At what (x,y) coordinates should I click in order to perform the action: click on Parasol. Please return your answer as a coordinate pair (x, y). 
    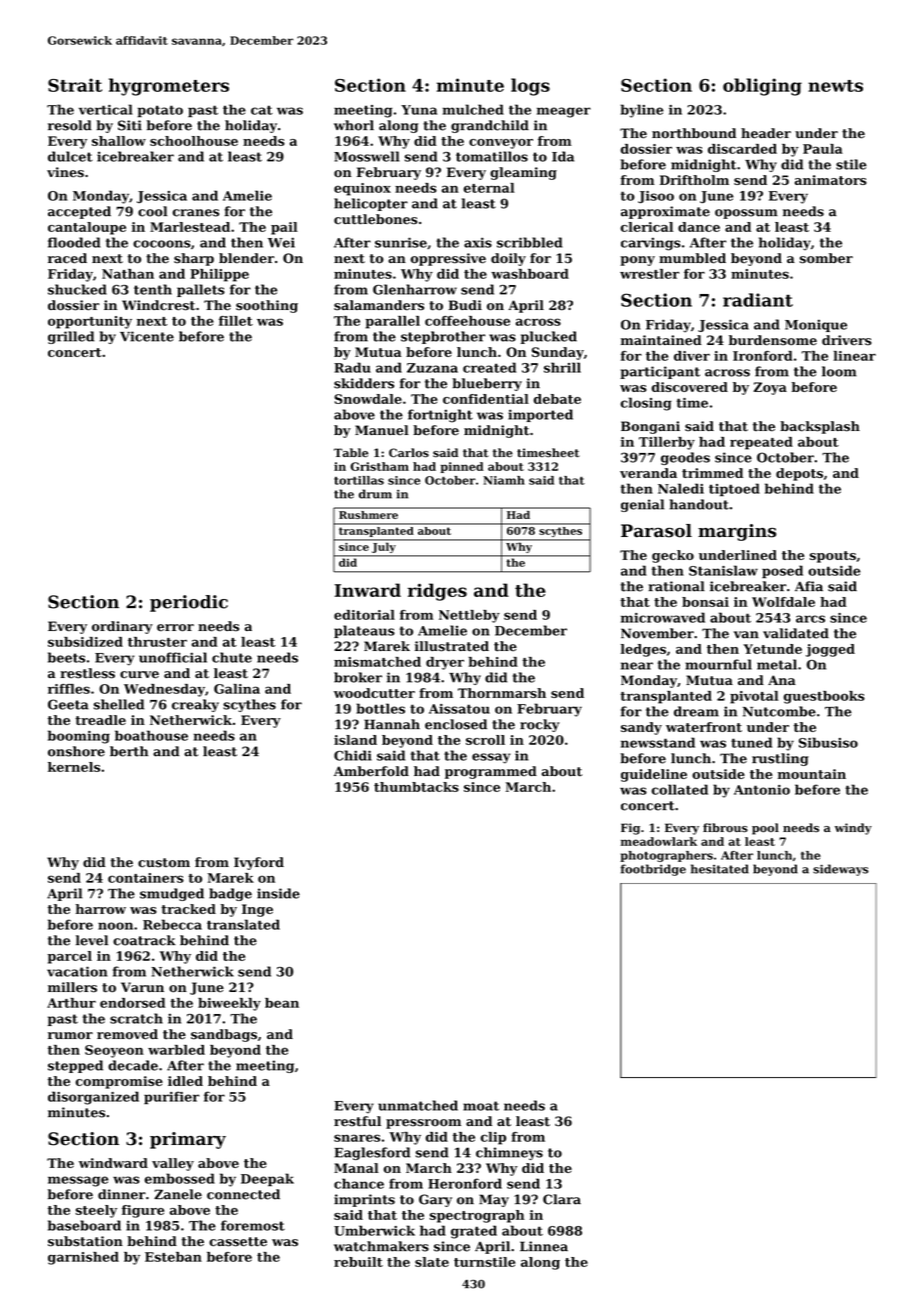
    Looking at the image, I should click on (656, 531).
